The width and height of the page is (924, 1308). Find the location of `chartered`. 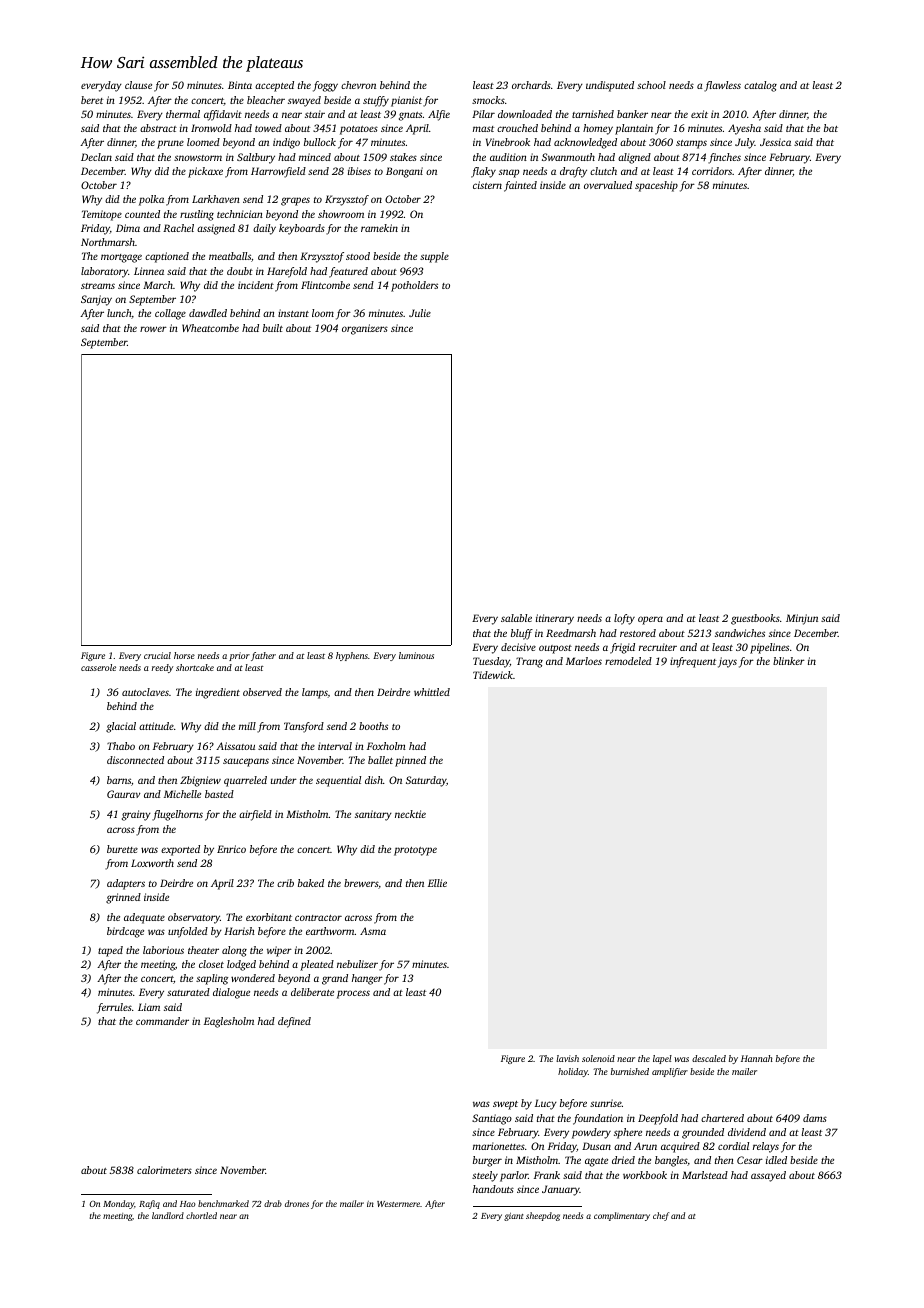

chartered is located at coordinates (722, 1118).
